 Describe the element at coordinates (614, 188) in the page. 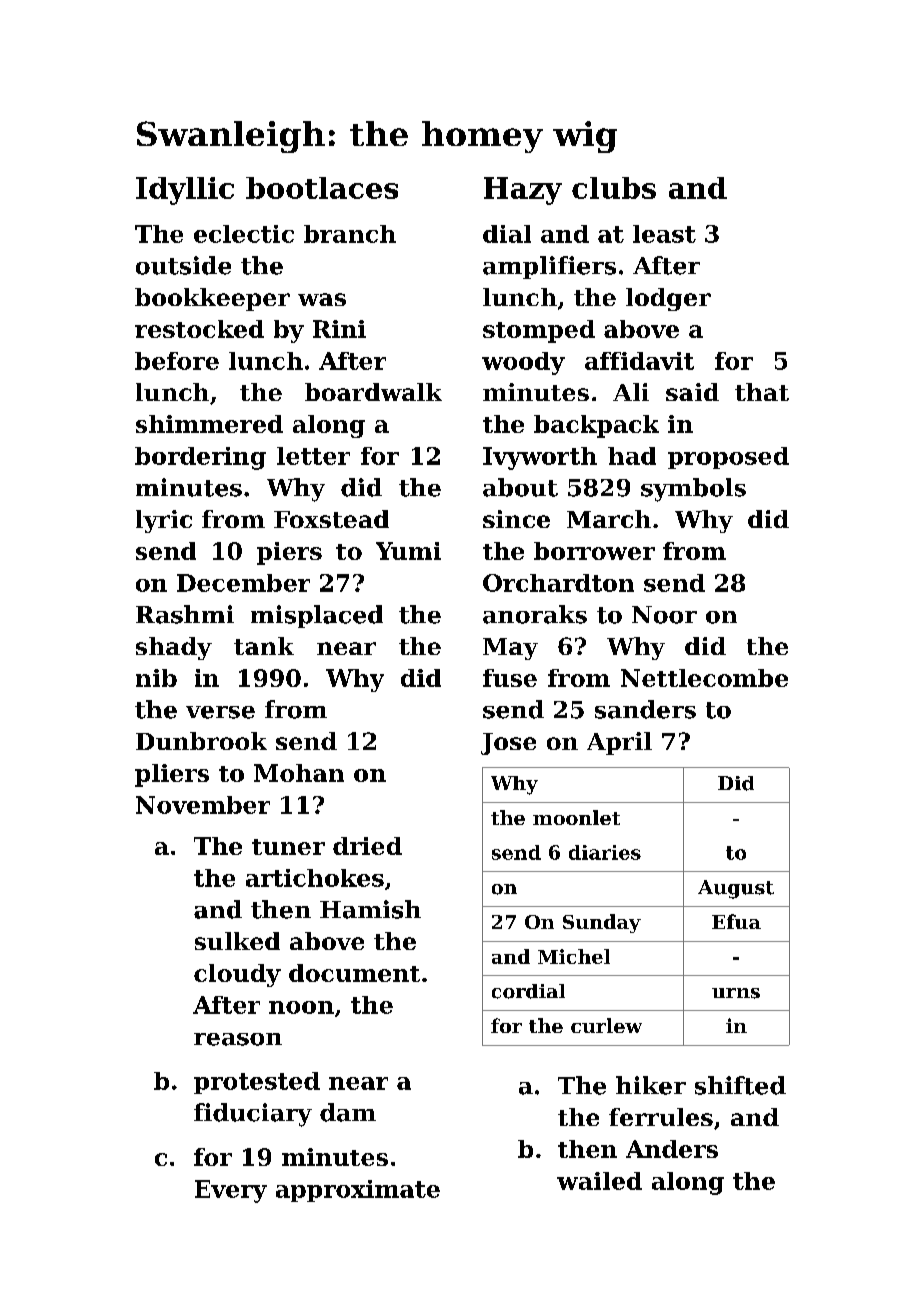

I see `clubs` at that location.
